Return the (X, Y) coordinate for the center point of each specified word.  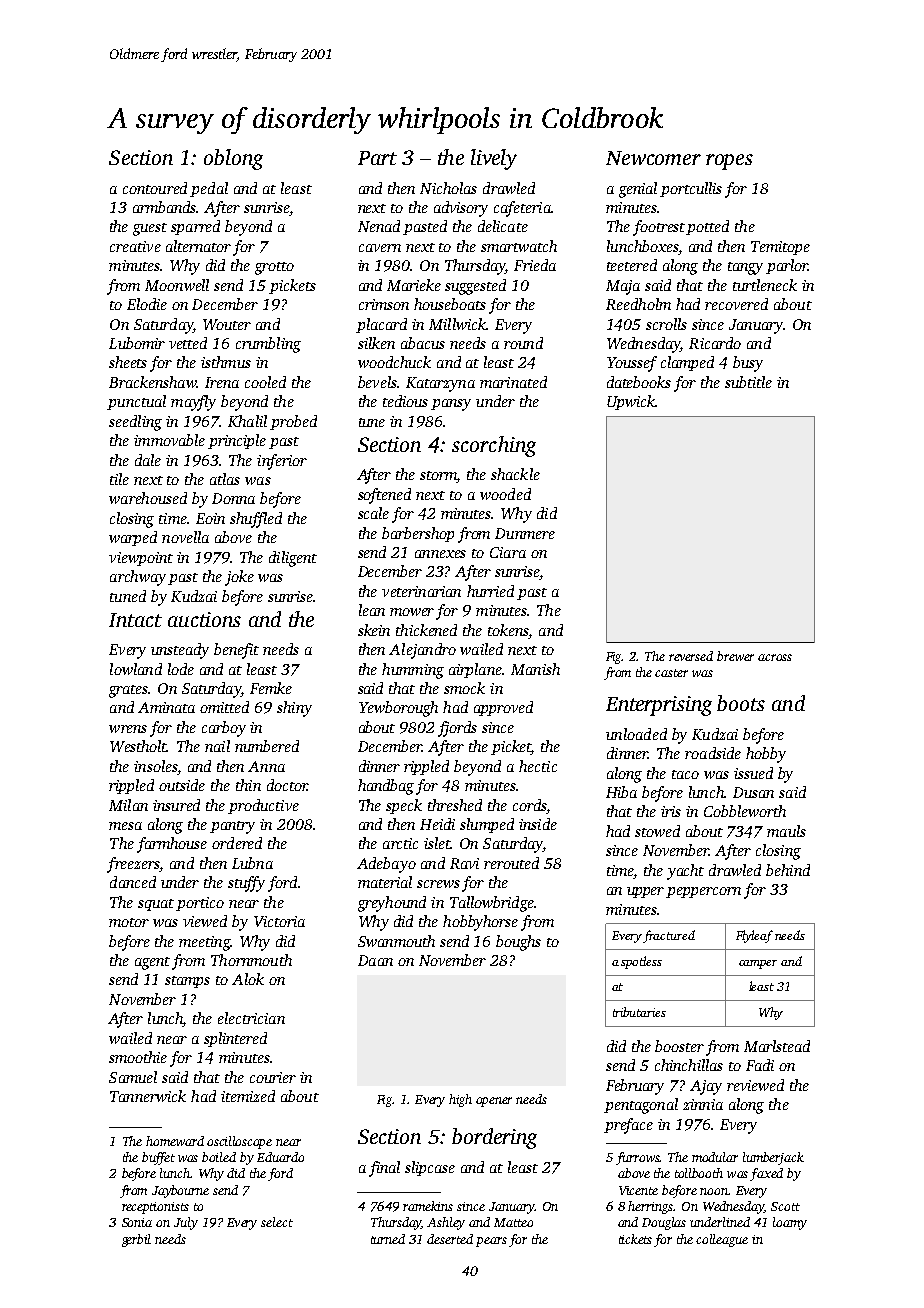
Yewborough (398, 709)
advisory (461, 209)
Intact (135, 620)
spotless (641, 962)
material (385, 882)
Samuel (133, 1077)
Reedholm (638, 304)
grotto (274, 268)
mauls (786, 831)
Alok (248, 979)
